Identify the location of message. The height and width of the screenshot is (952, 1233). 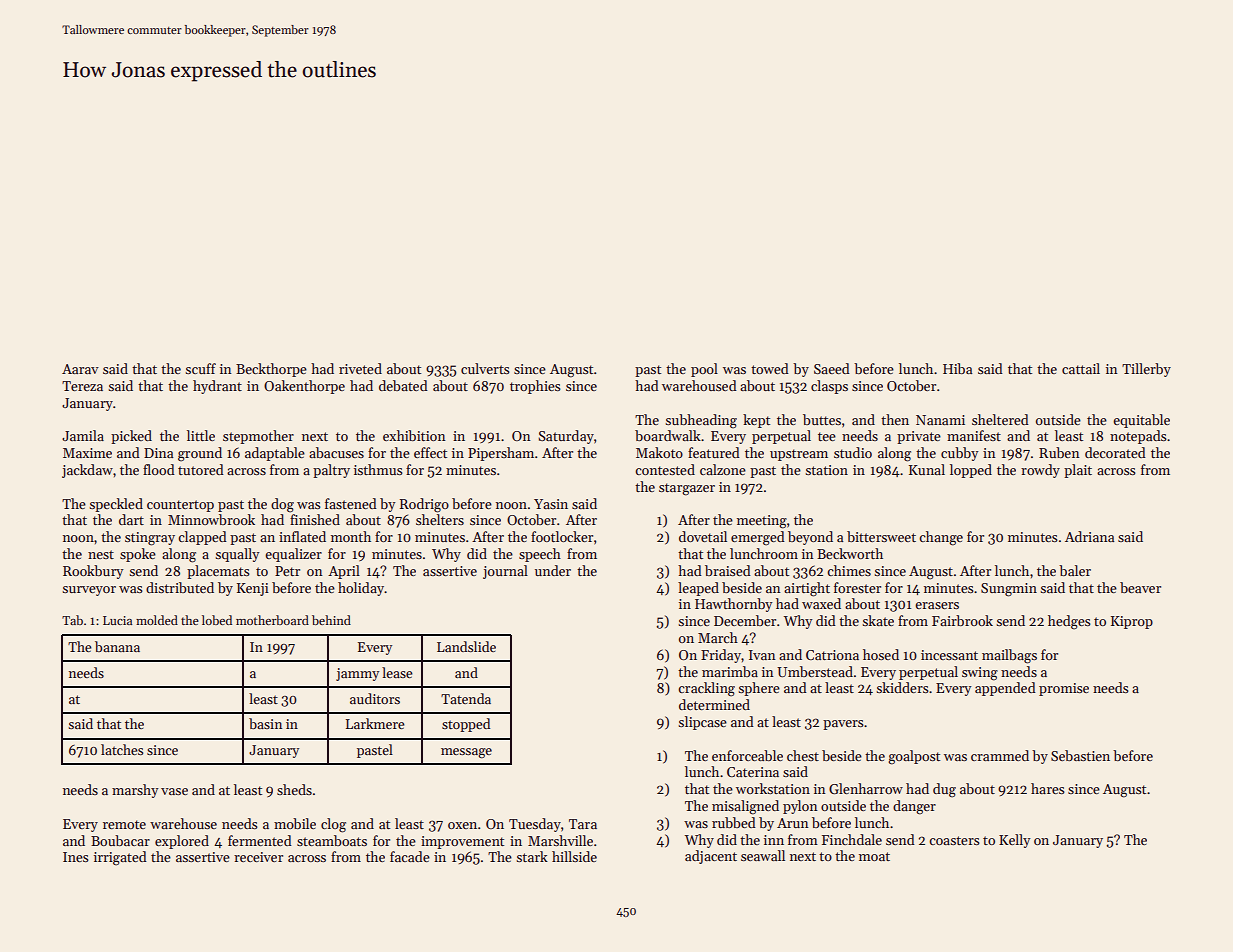
(466, 753).
